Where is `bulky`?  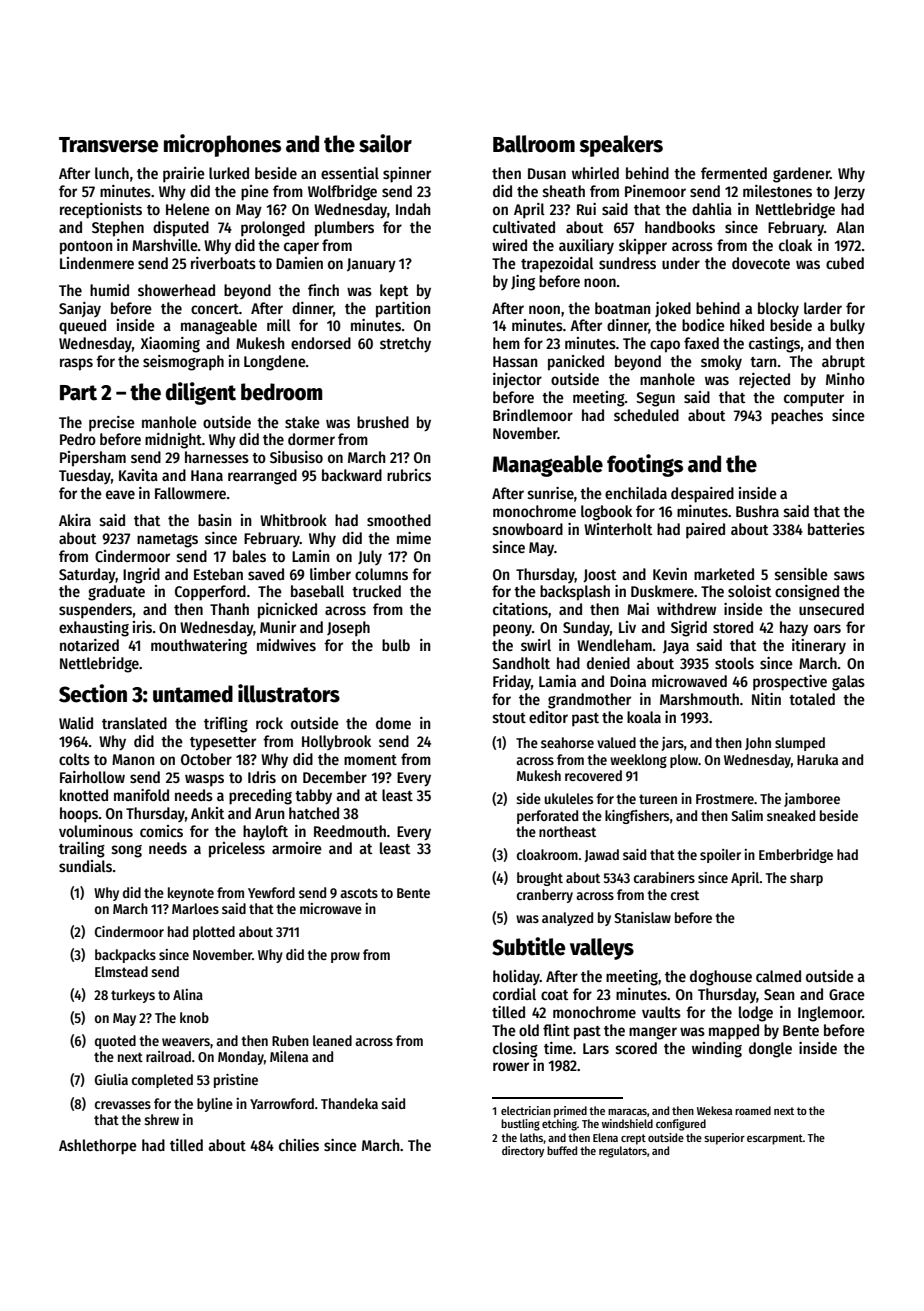
bulky is located at coordinates (847, 326).
